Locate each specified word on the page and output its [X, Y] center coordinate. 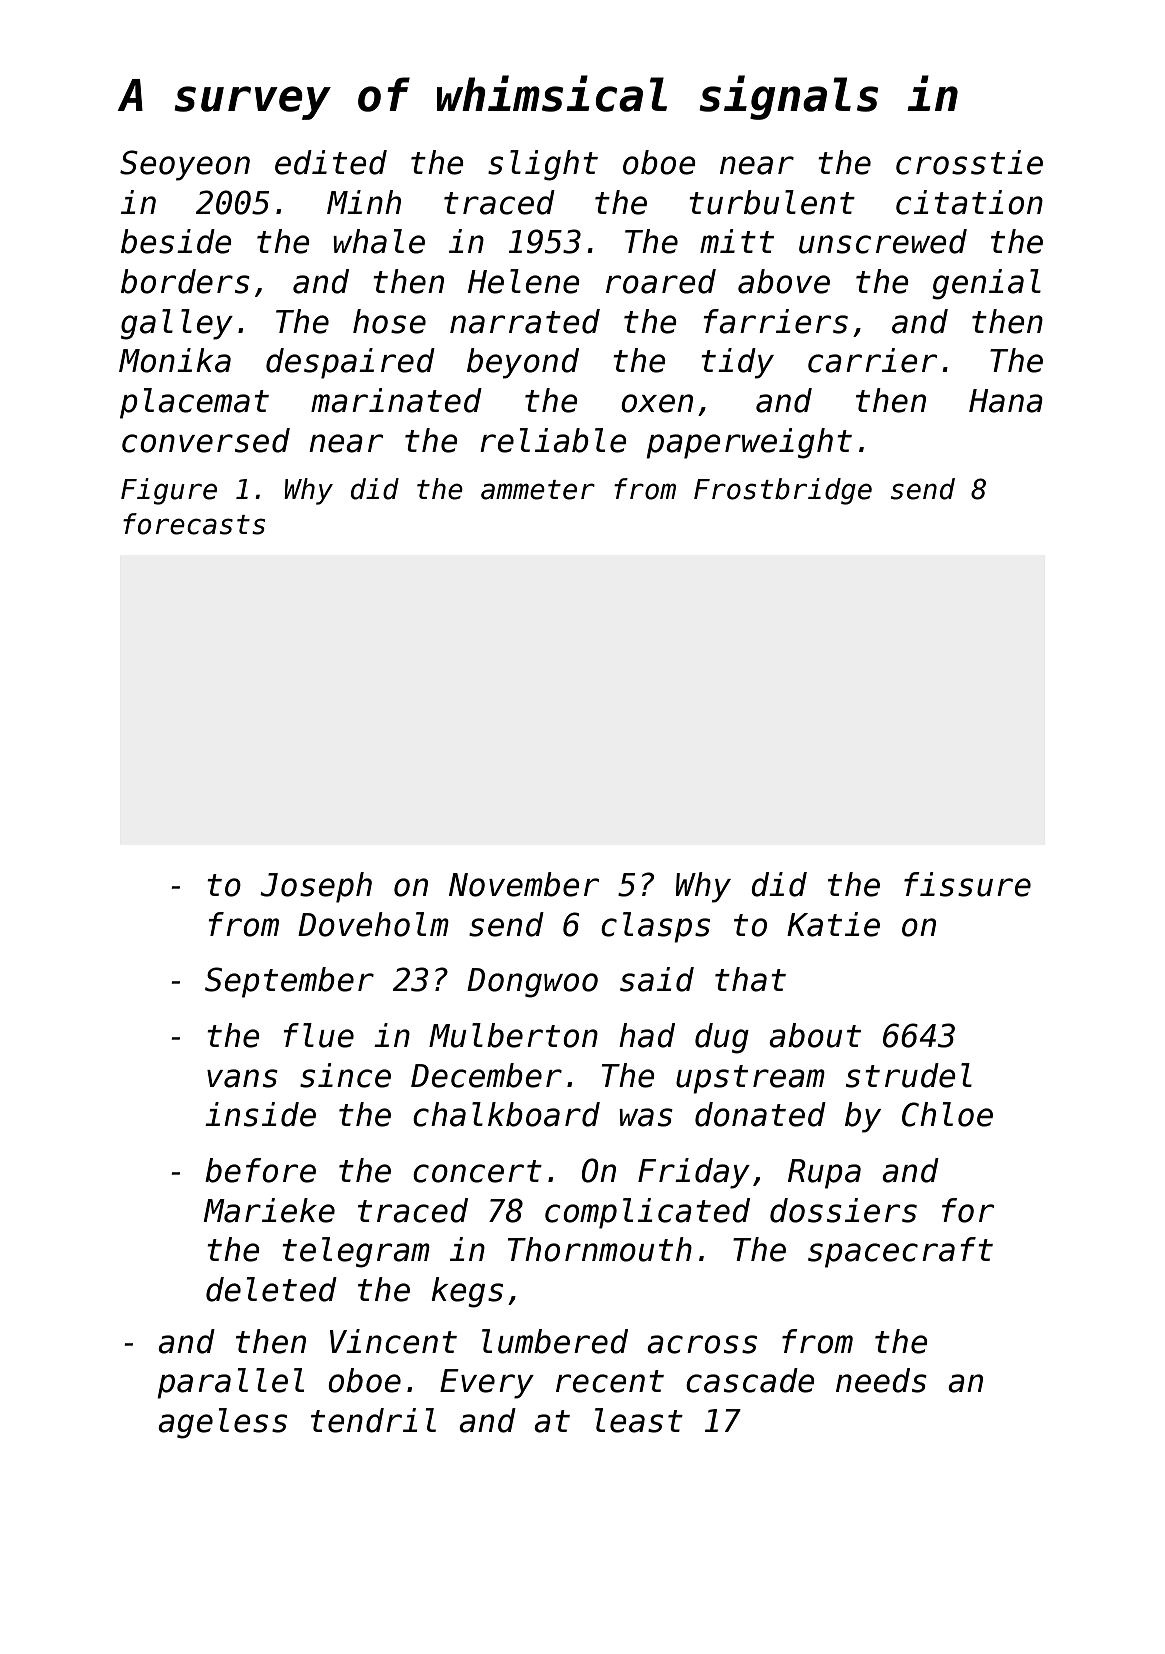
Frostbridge [783, 491]
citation [969, 202]
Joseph [316, 887]
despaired [350, 363]
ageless [222, 1423]
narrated [525, 321]
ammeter [538, 490]
